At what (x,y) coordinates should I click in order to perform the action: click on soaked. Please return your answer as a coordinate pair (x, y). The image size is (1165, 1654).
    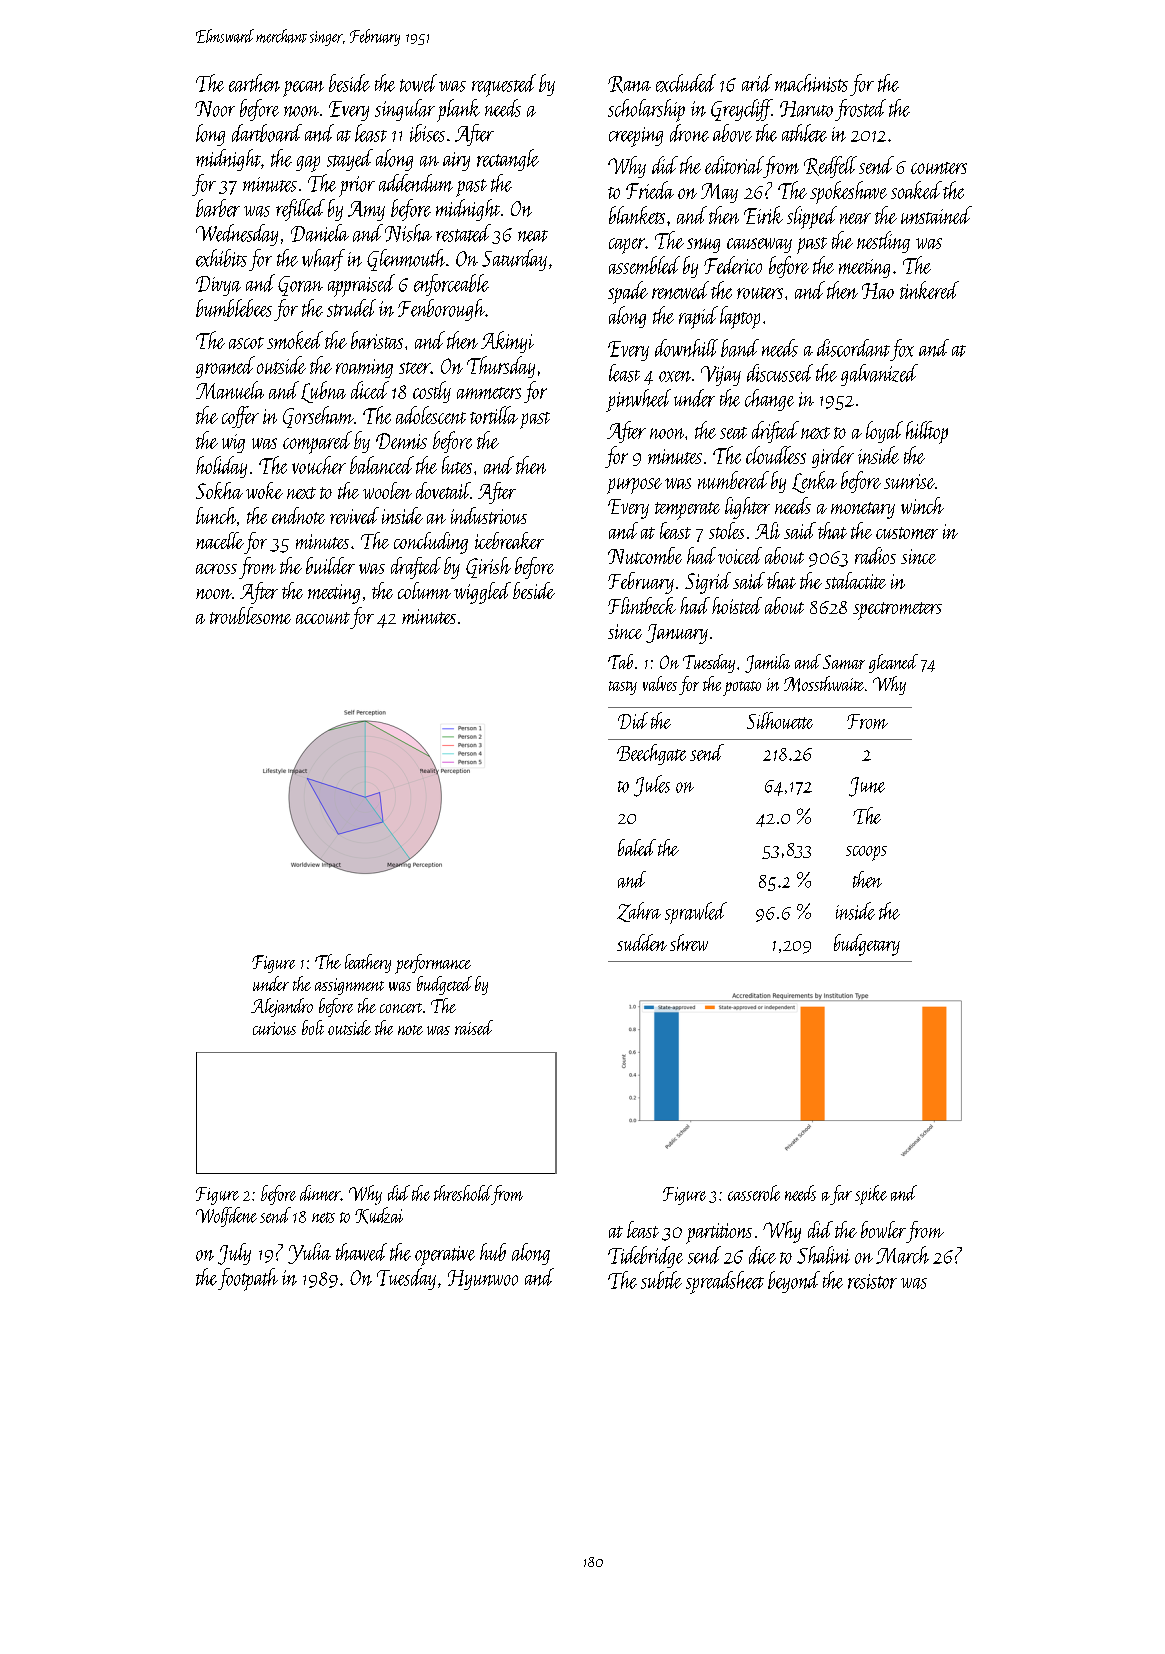
    Looking at the image, I should click on (916, 190).
